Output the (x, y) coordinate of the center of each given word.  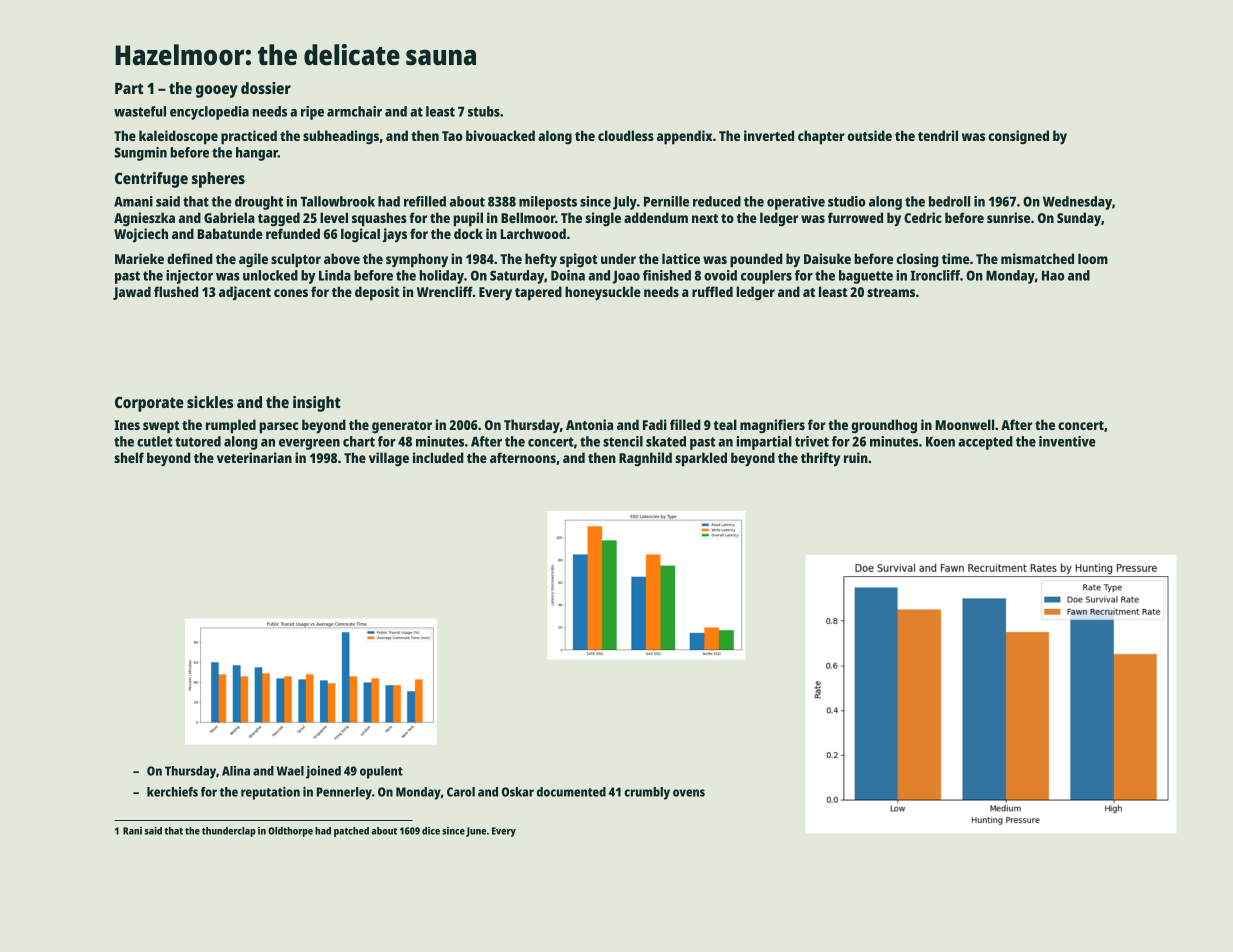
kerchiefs (172, 792)
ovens (689, 793)
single (603, 219)
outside (870, 135)
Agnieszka (144, 219)
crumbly (647, 793)
